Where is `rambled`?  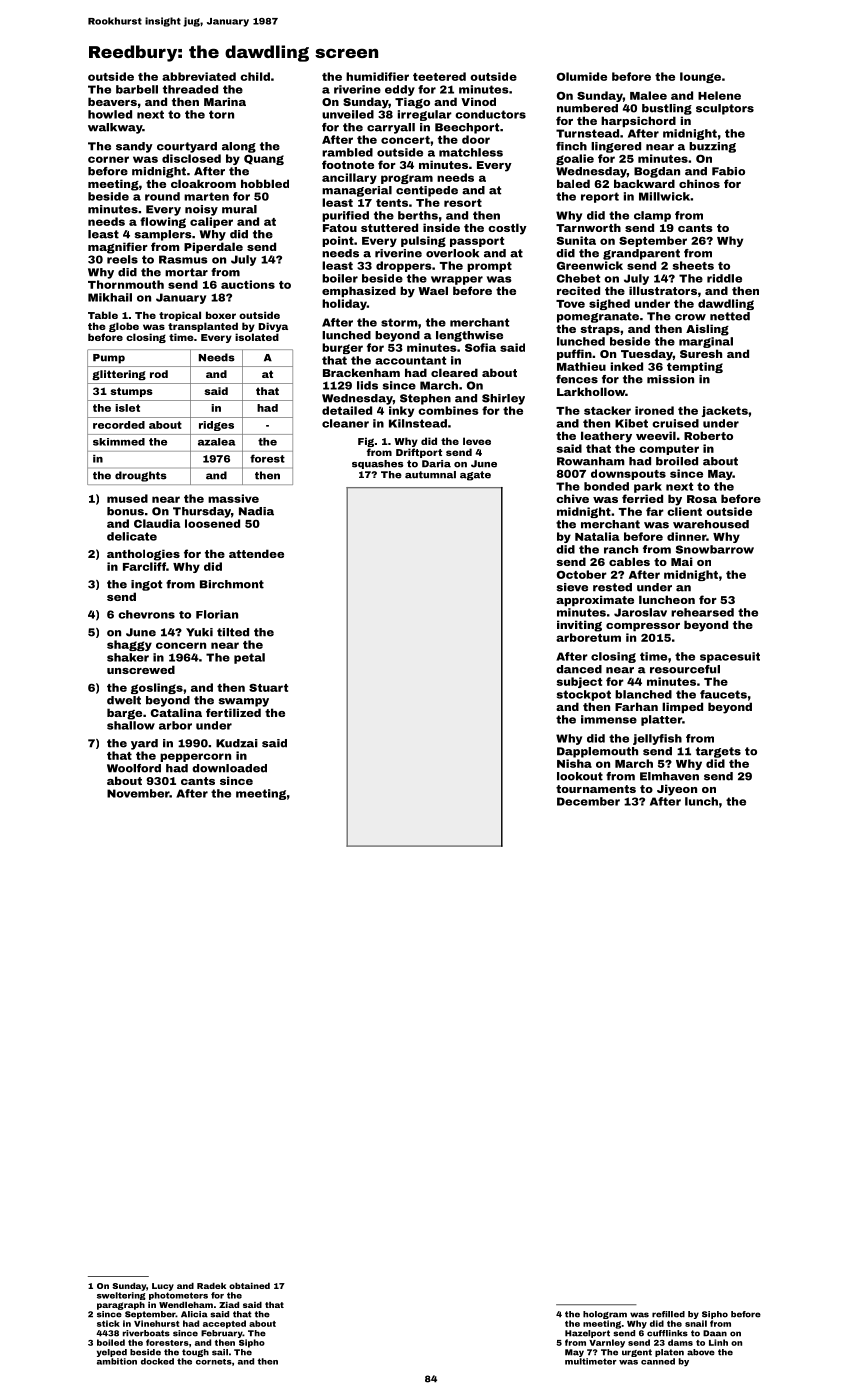 rambled is located at coordinates (347, 152).
